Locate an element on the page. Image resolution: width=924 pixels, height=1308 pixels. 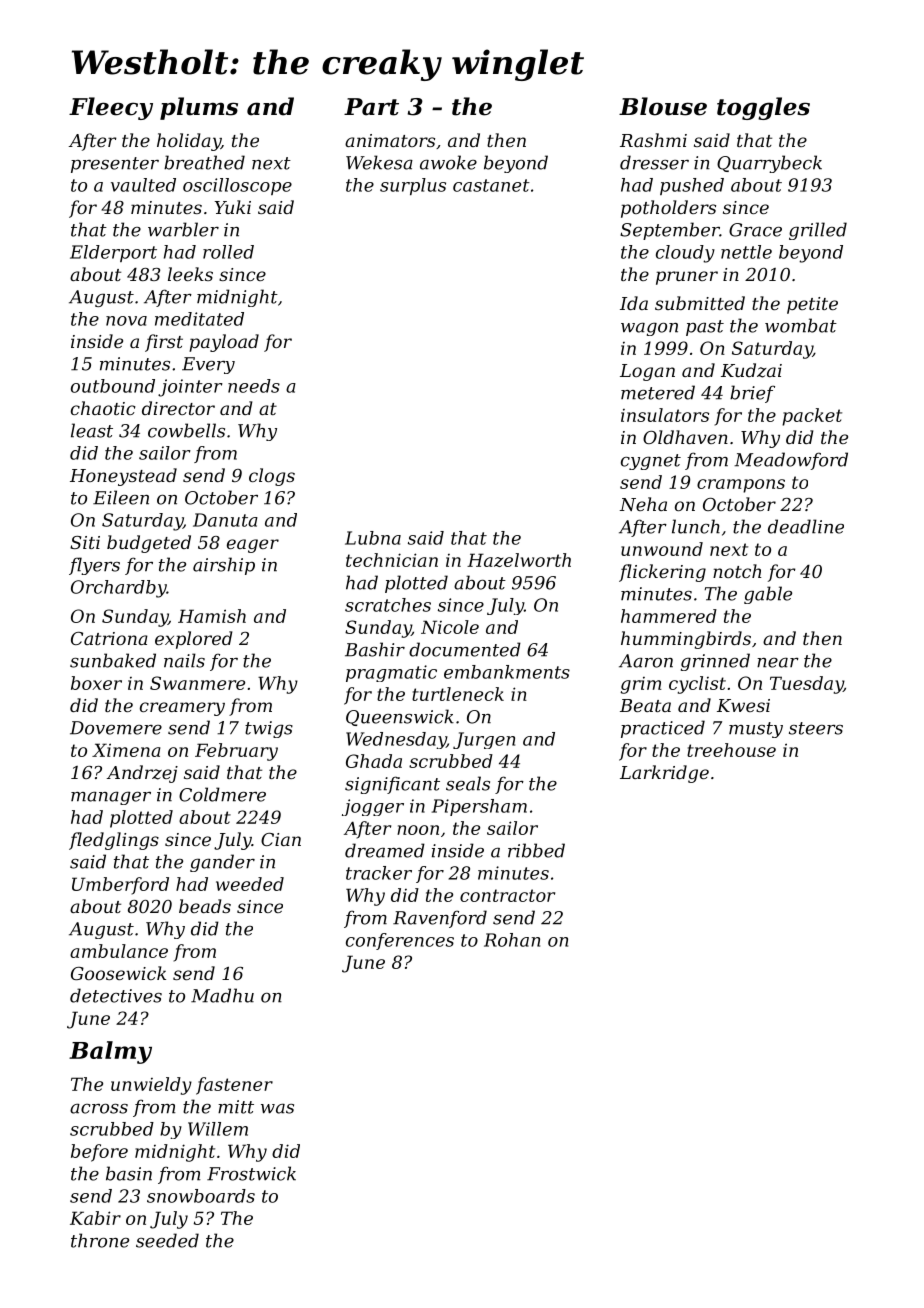
Part is located at coordinates (371, 107).
